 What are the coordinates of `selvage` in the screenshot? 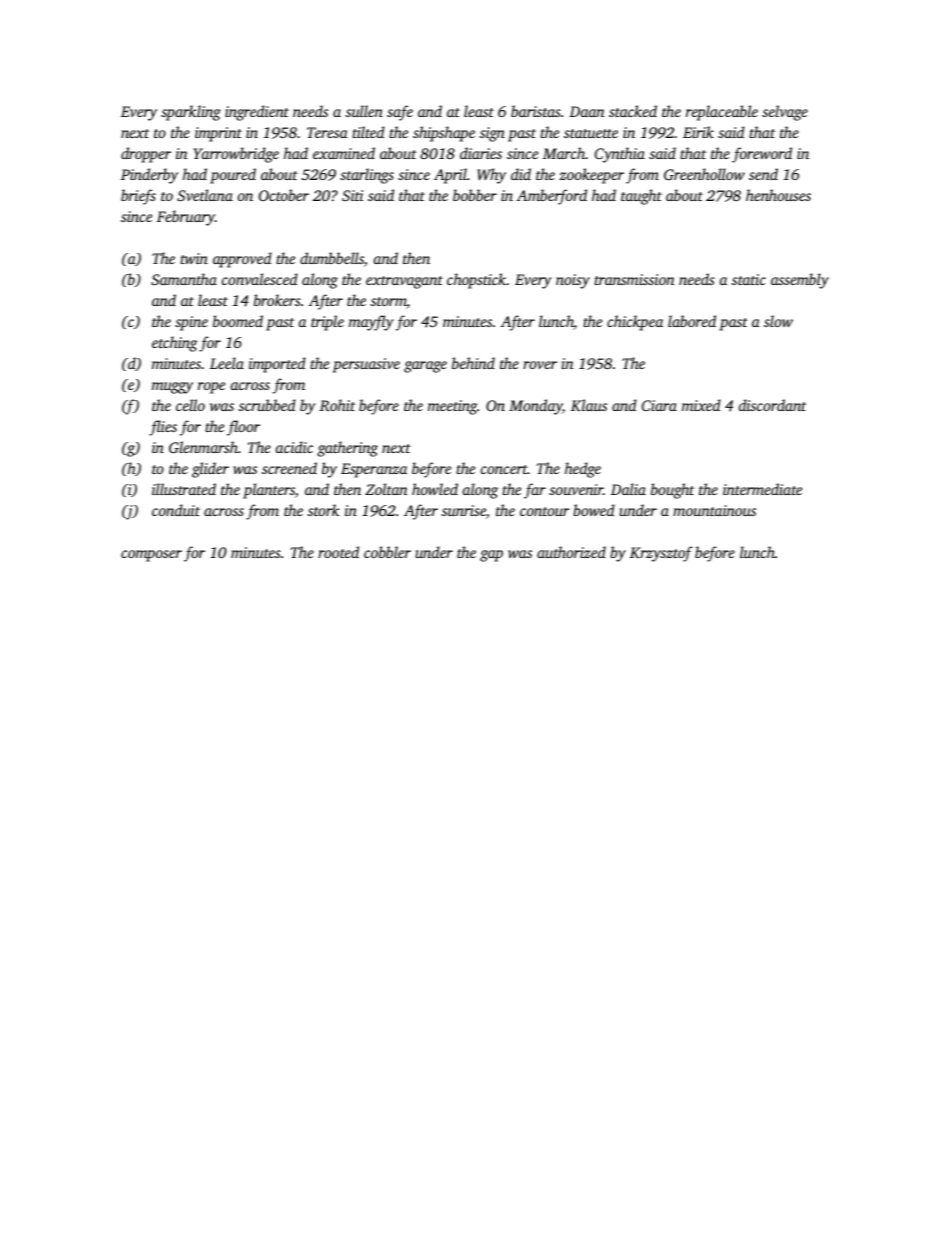 It's located at (785, 113).
